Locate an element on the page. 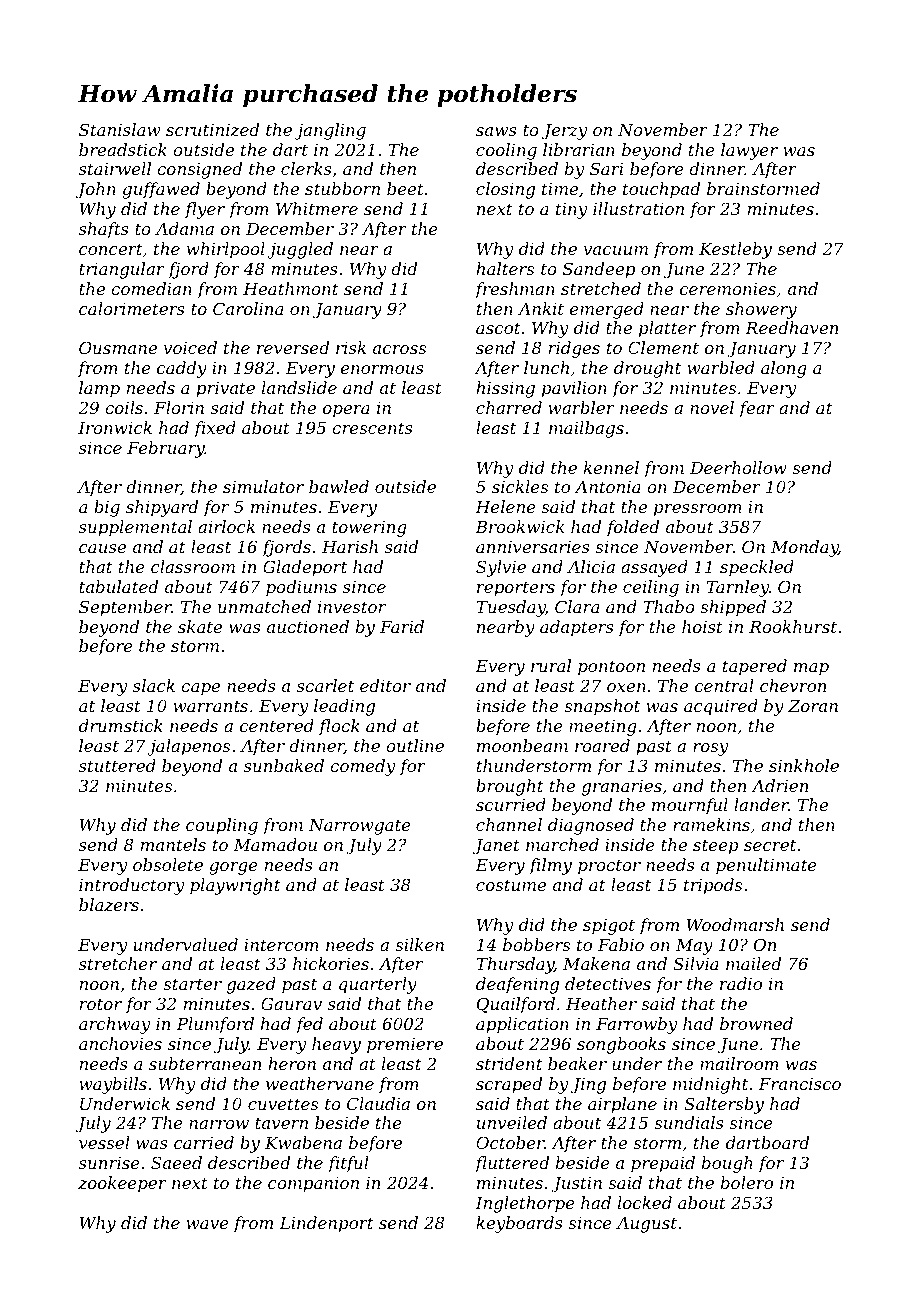 This page has height=1308, width=924. warbler is located at coordinates (581, 407).
